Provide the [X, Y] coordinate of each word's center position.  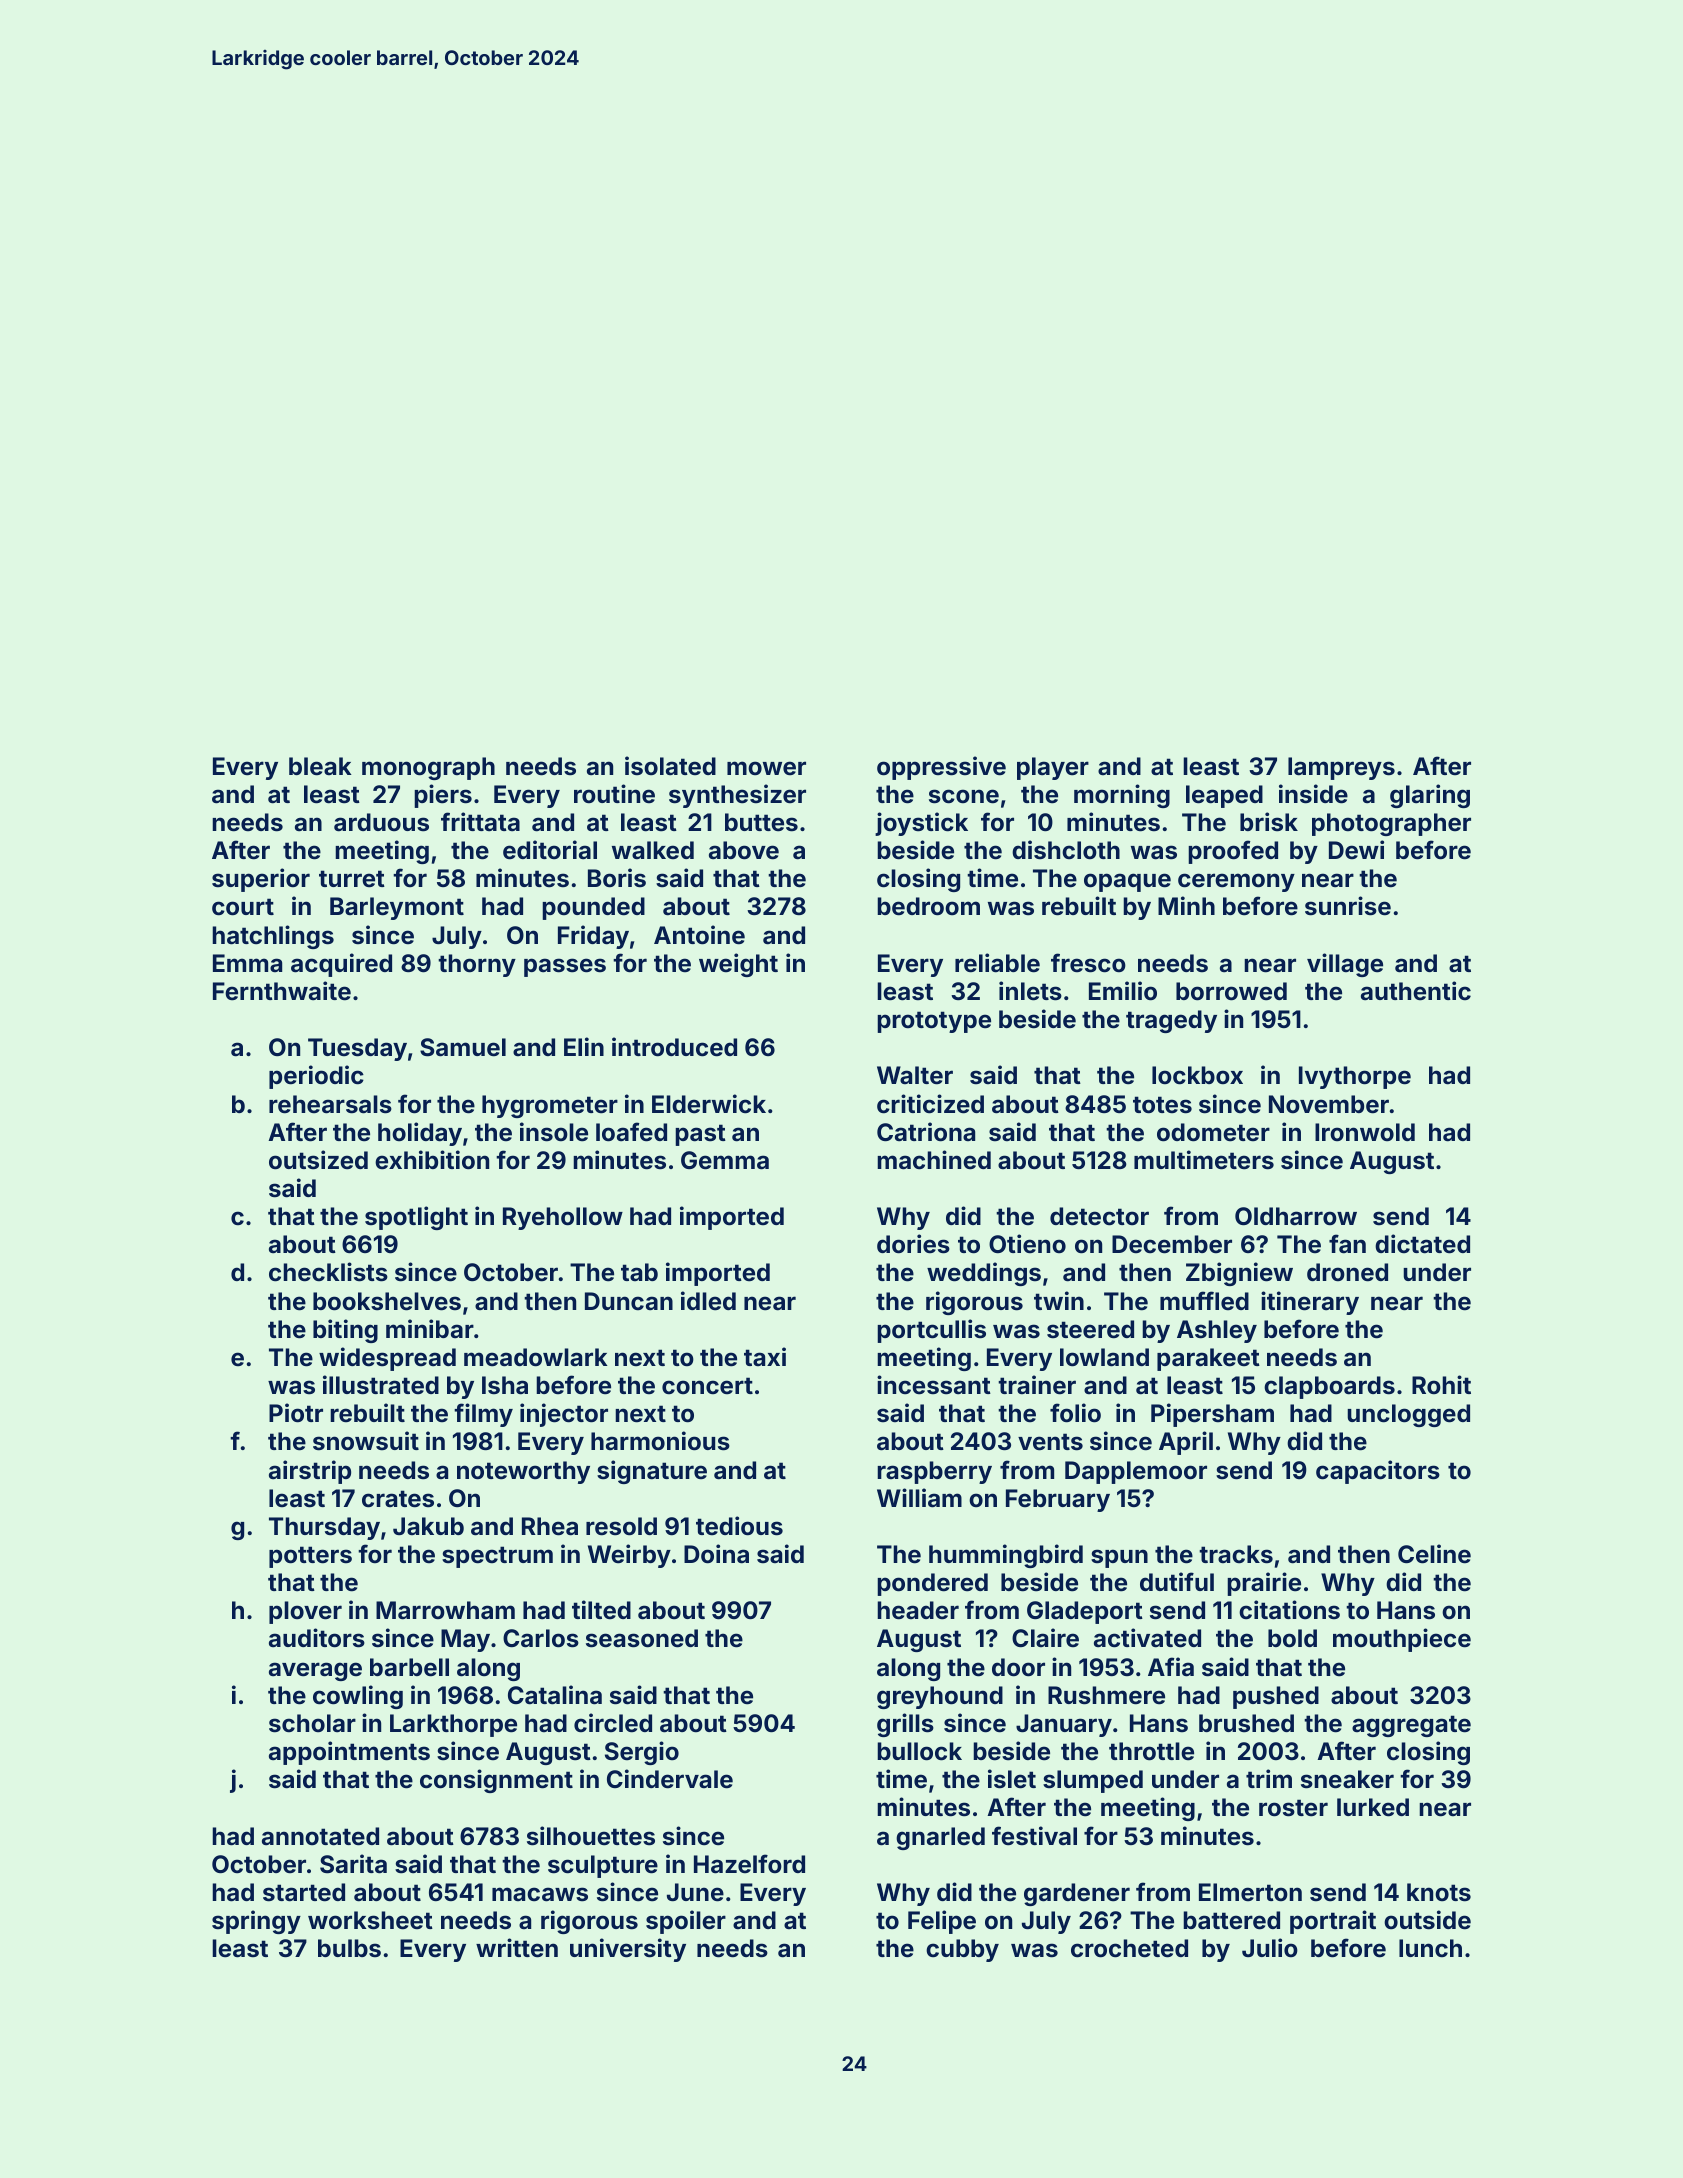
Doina [716, 1554]
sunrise [1348, 906]
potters [310, 1557]
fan [1347, 1244]
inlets [1030, 991]
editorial [550, 850]
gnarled [940, 1838]
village [1345, 965]
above [744, 850]
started [304, 1892]
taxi [765, 1356]
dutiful [1177, 1581]
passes [565, 967]
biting [345, 1331]
